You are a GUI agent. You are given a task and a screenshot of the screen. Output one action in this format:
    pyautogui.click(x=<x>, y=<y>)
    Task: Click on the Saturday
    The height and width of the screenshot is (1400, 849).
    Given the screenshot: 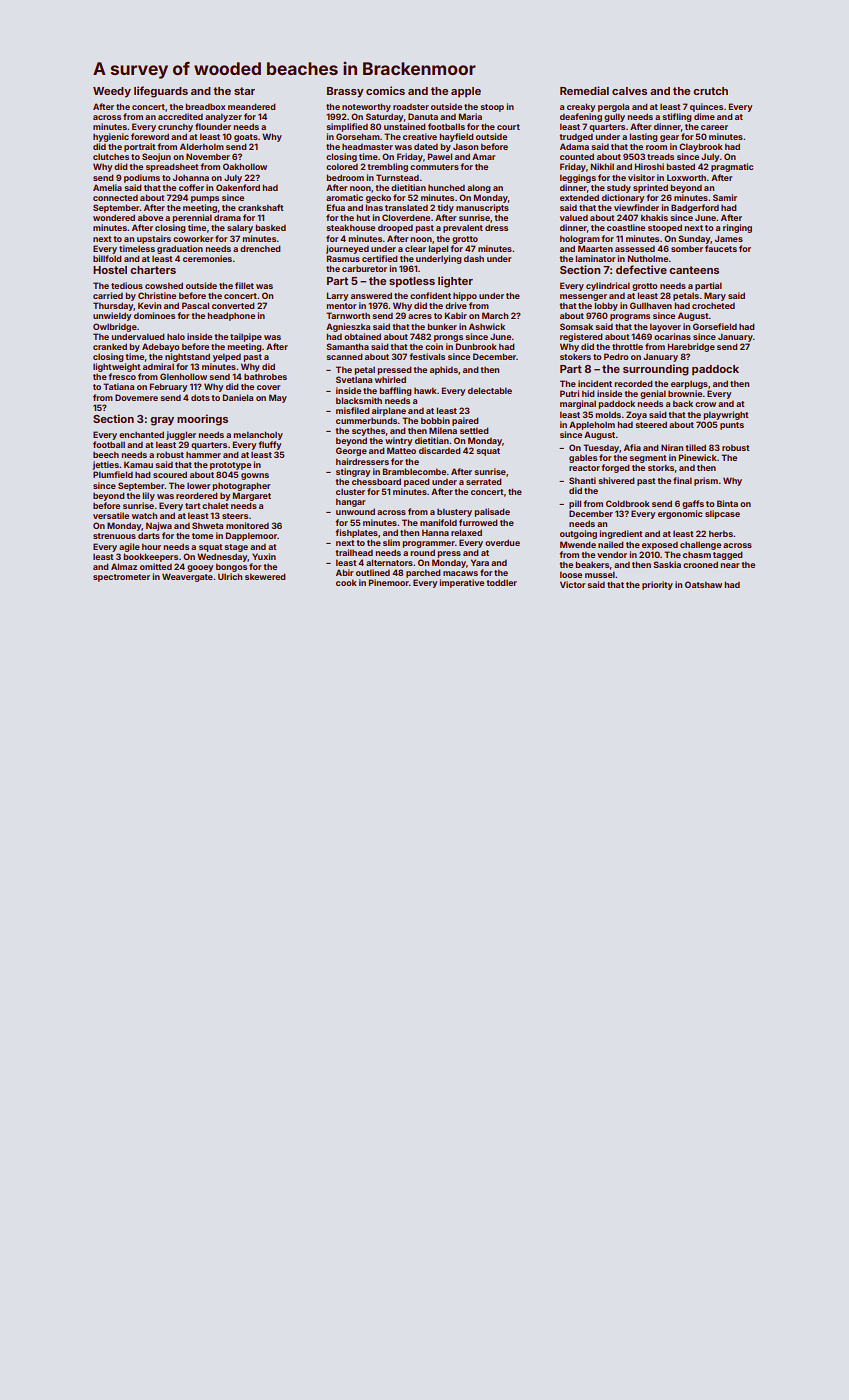 What is the action you would take?
    pyautogui.click(x=384, y=117)
